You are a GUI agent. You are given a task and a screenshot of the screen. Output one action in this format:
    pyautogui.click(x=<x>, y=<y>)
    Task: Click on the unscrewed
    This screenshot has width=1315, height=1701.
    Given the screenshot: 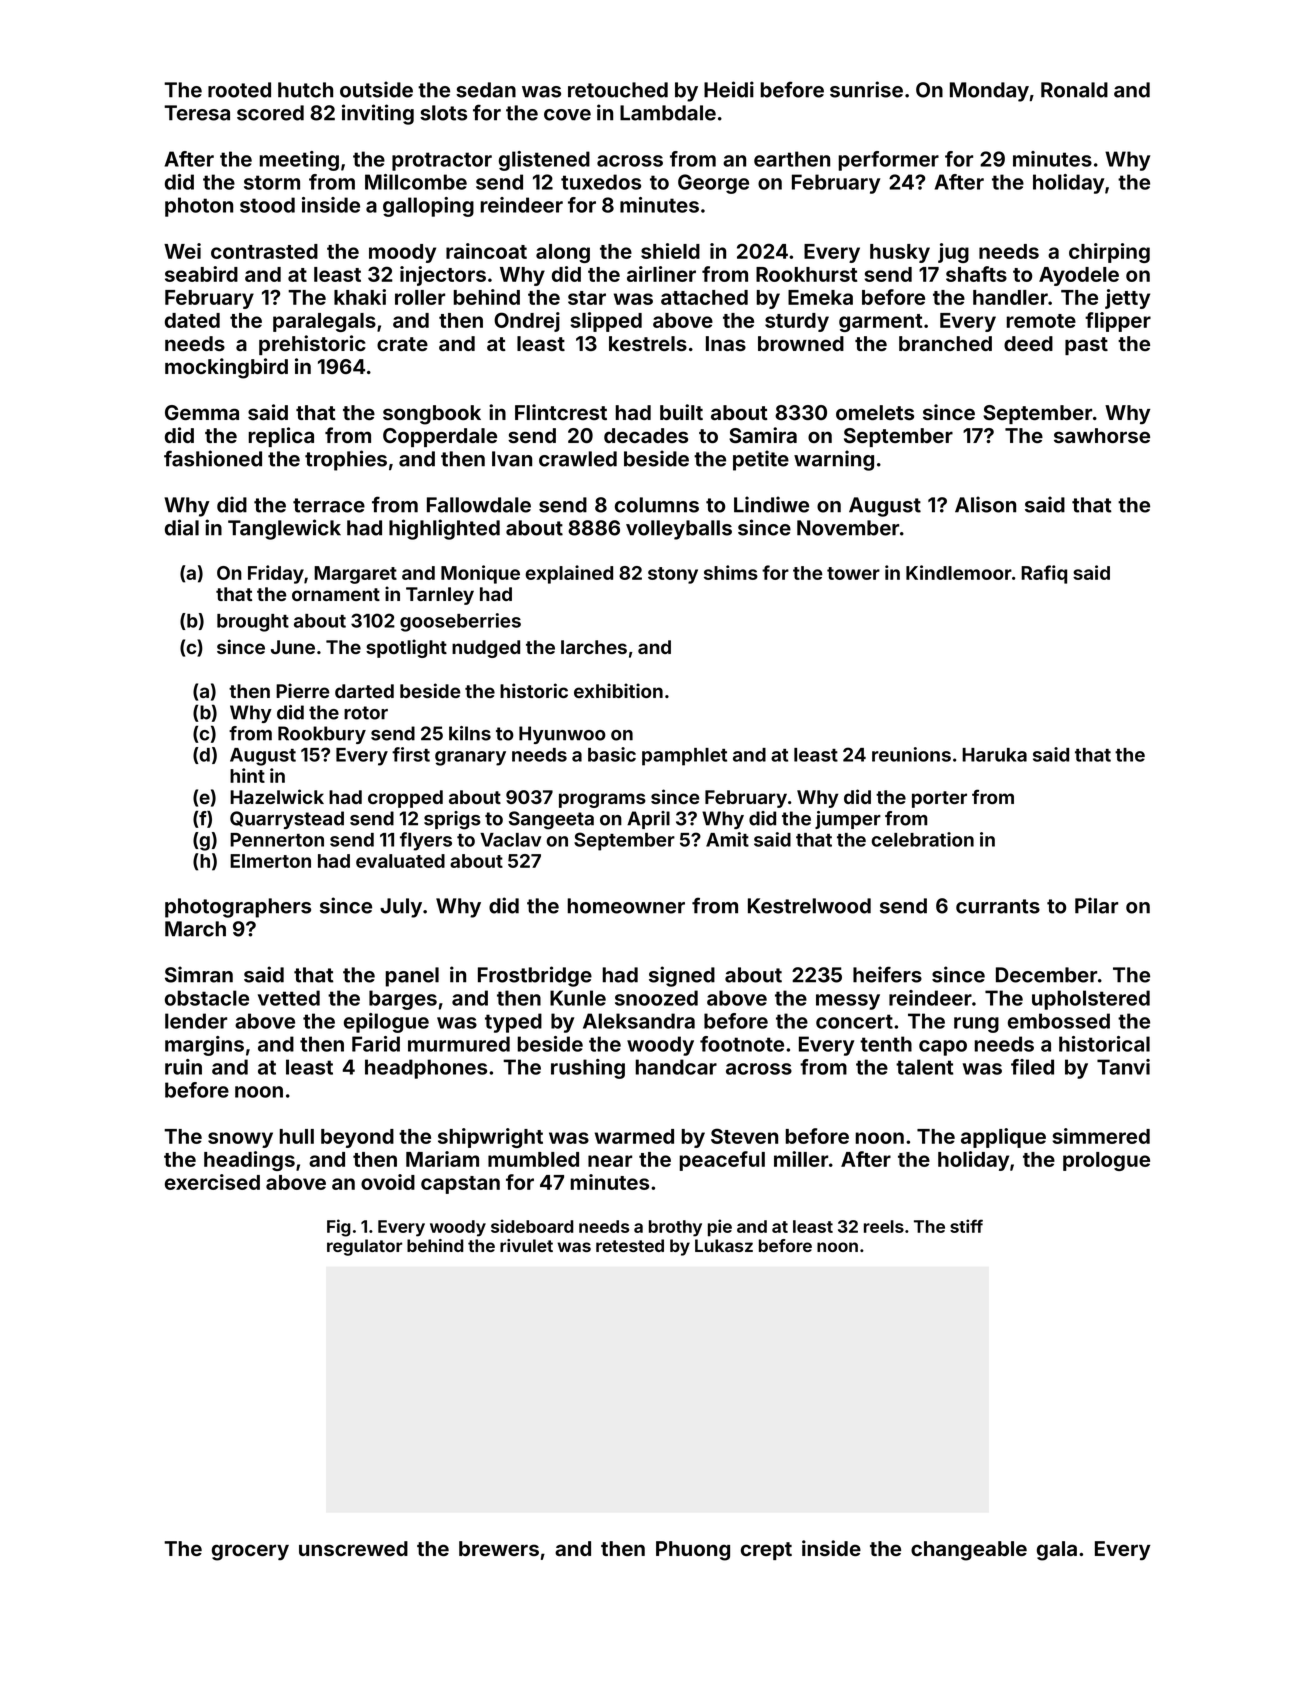 What is the action you would take?
    pyautogui.click(x=353, y=1548)
